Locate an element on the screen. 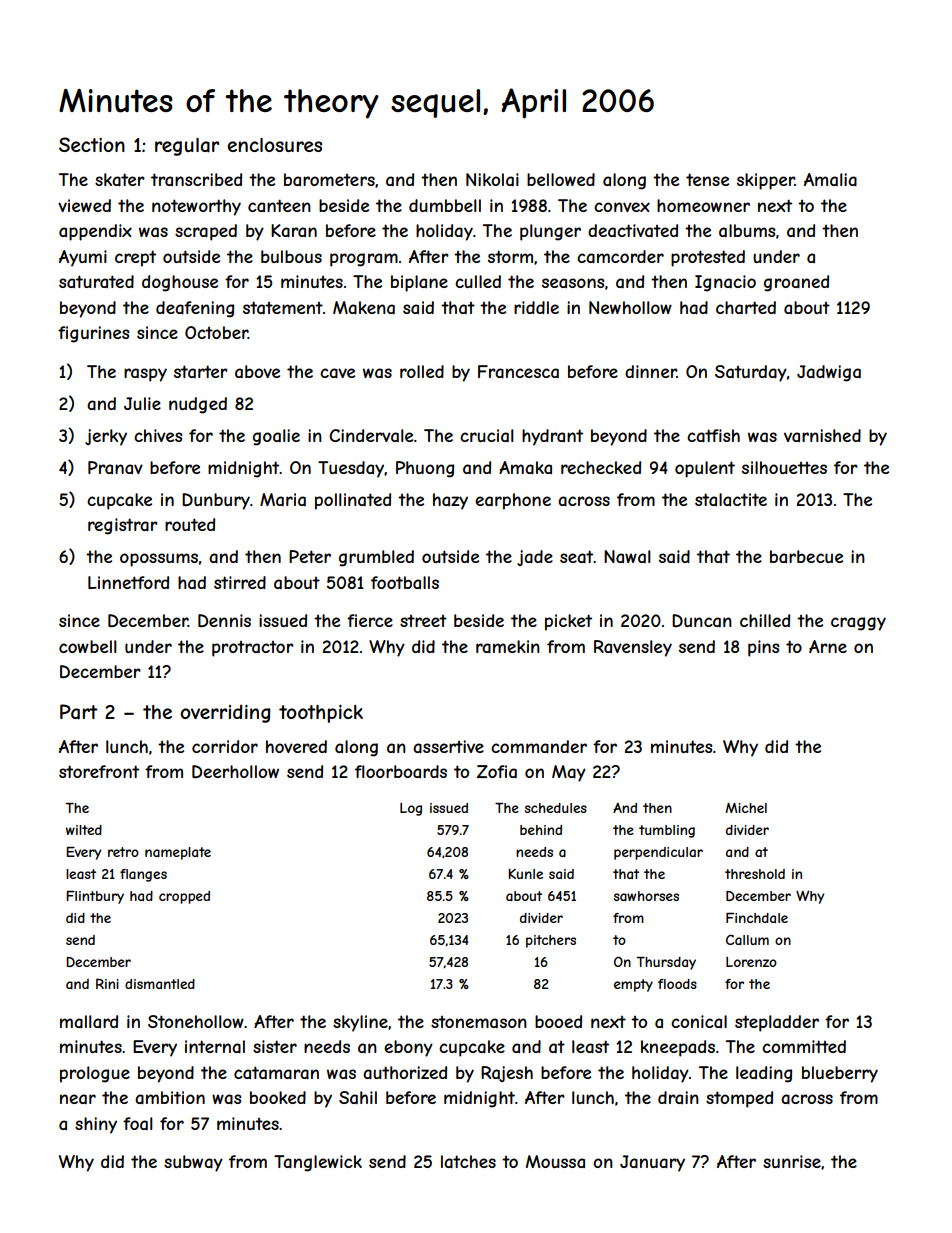  enclosures is located at coordinates (274, 145).
